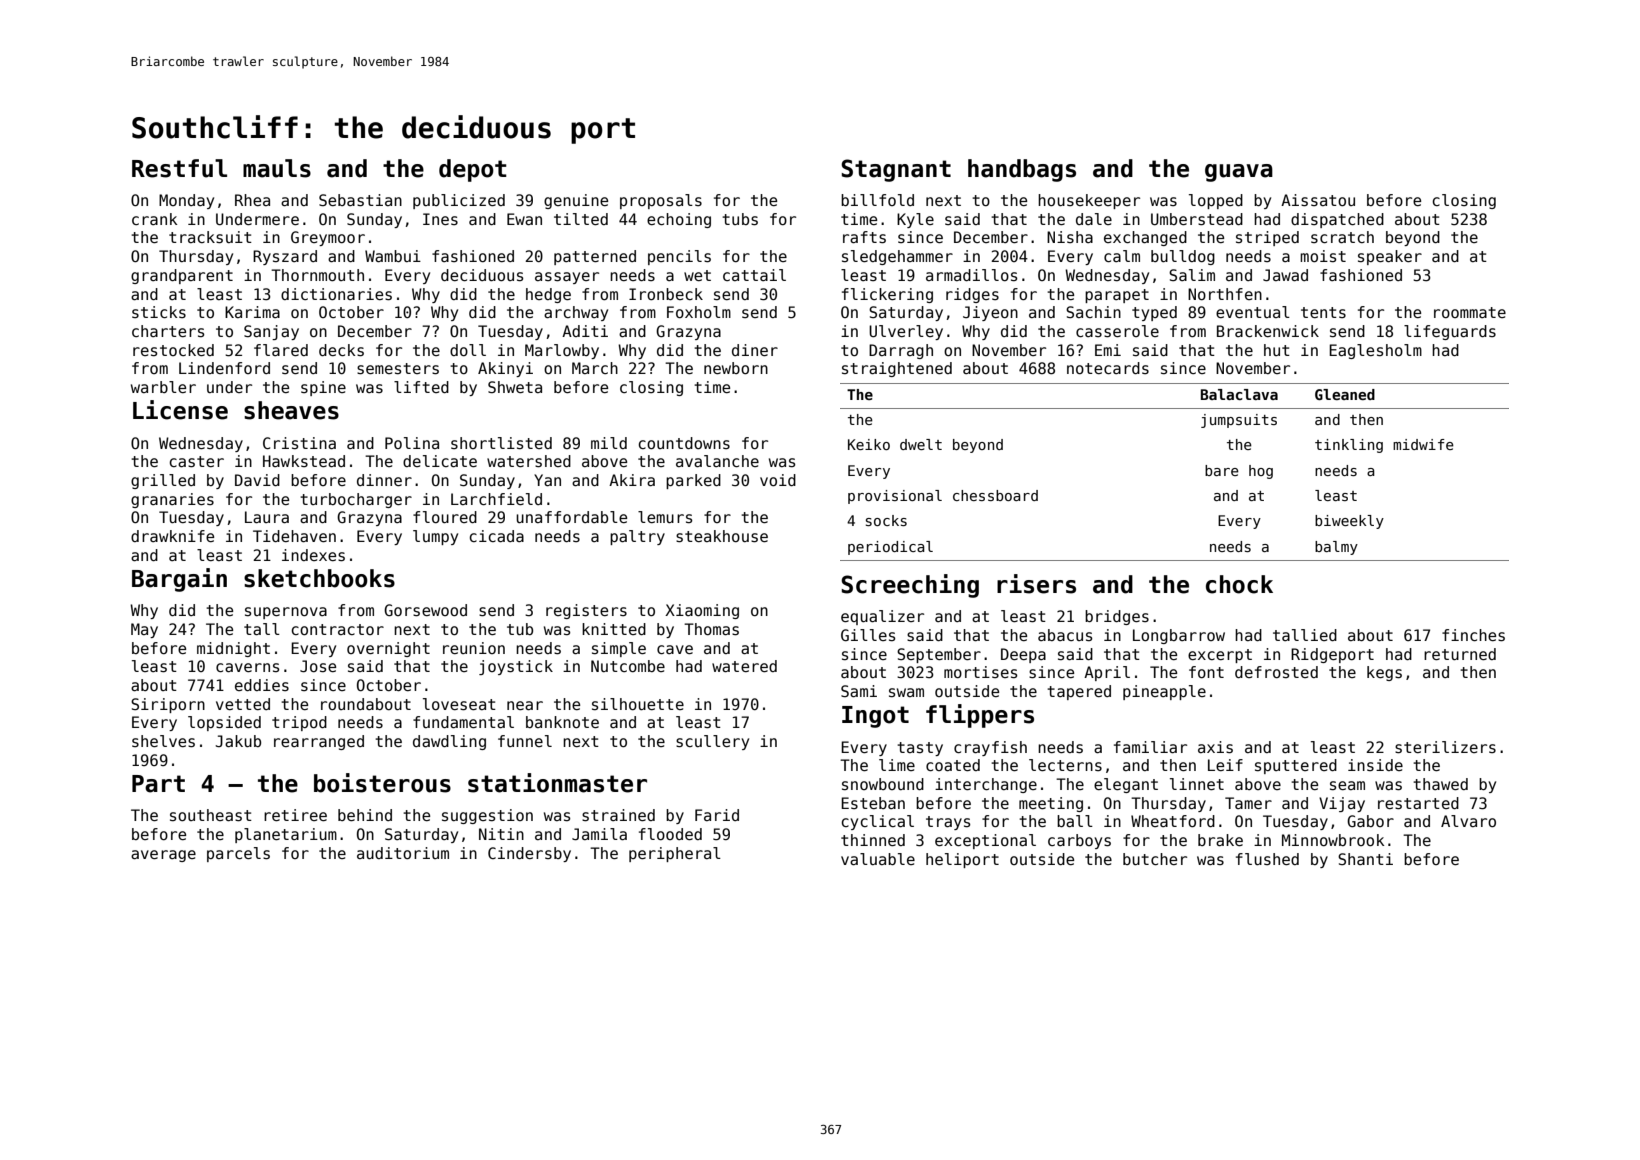 The width and height of the screenshot is (1640, 1160). I want to click on balmy, so click(1336, 548).
